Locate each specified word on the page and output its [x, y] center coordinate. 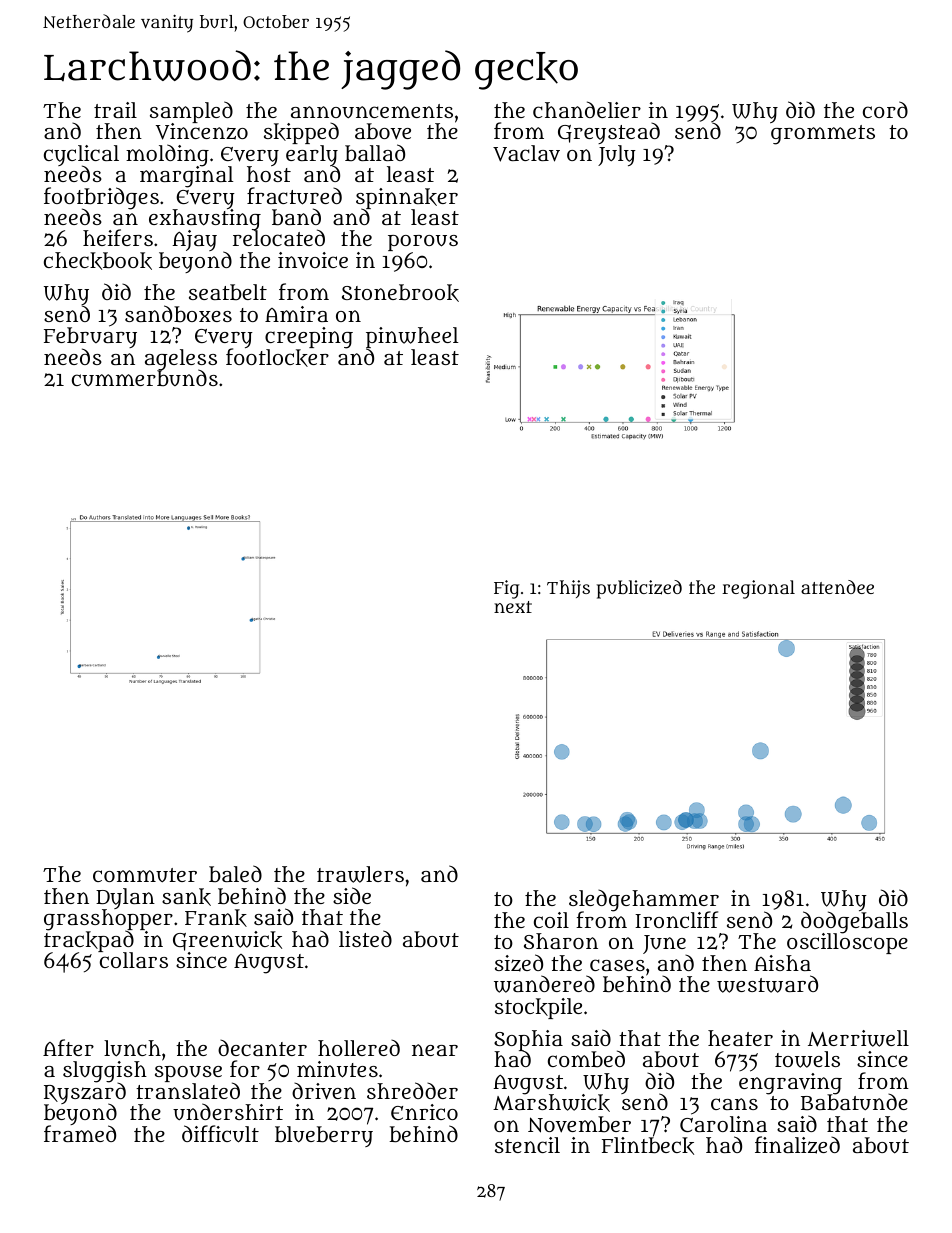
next [513, 607]
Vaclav [526, 153]
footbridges [101, 198]
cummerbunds [145, 378]
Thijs [568, 589]
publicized [639, 589]
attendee [837, 587]
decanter [262, 1048]
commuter [145, 875]
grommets [823, 135]
